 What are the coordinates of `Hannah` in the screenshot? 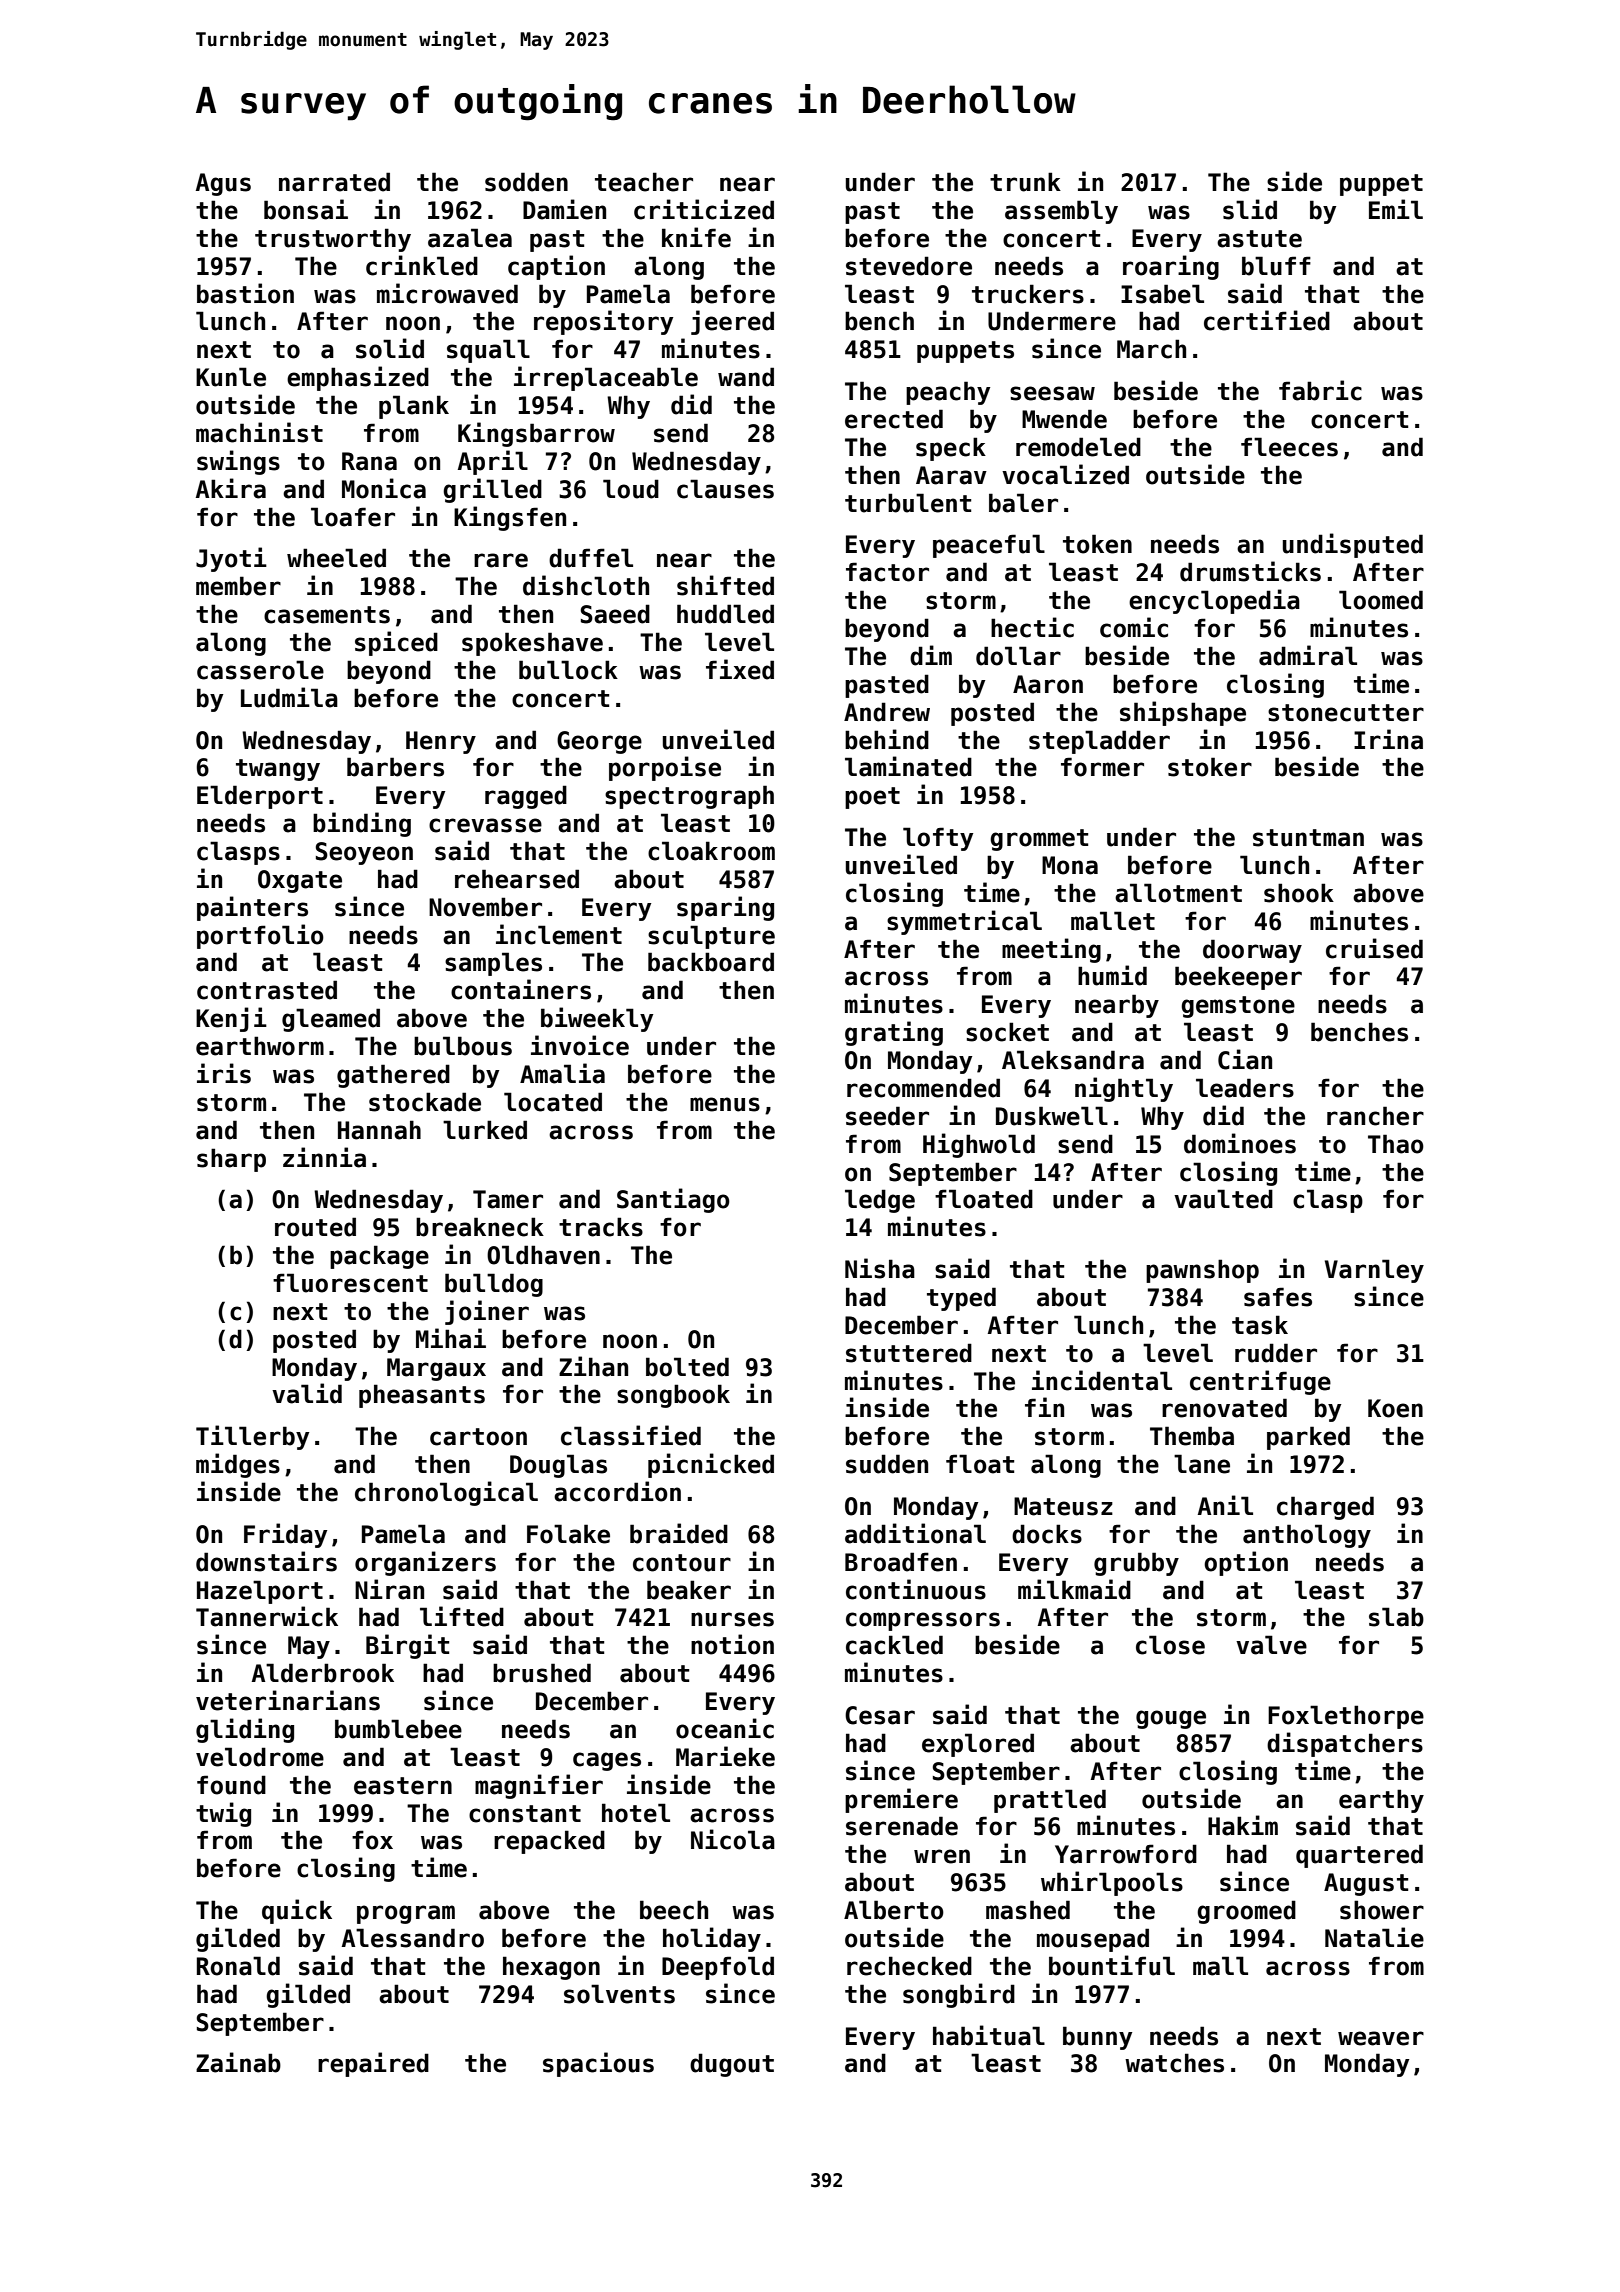 It's located at (379, 1130).
